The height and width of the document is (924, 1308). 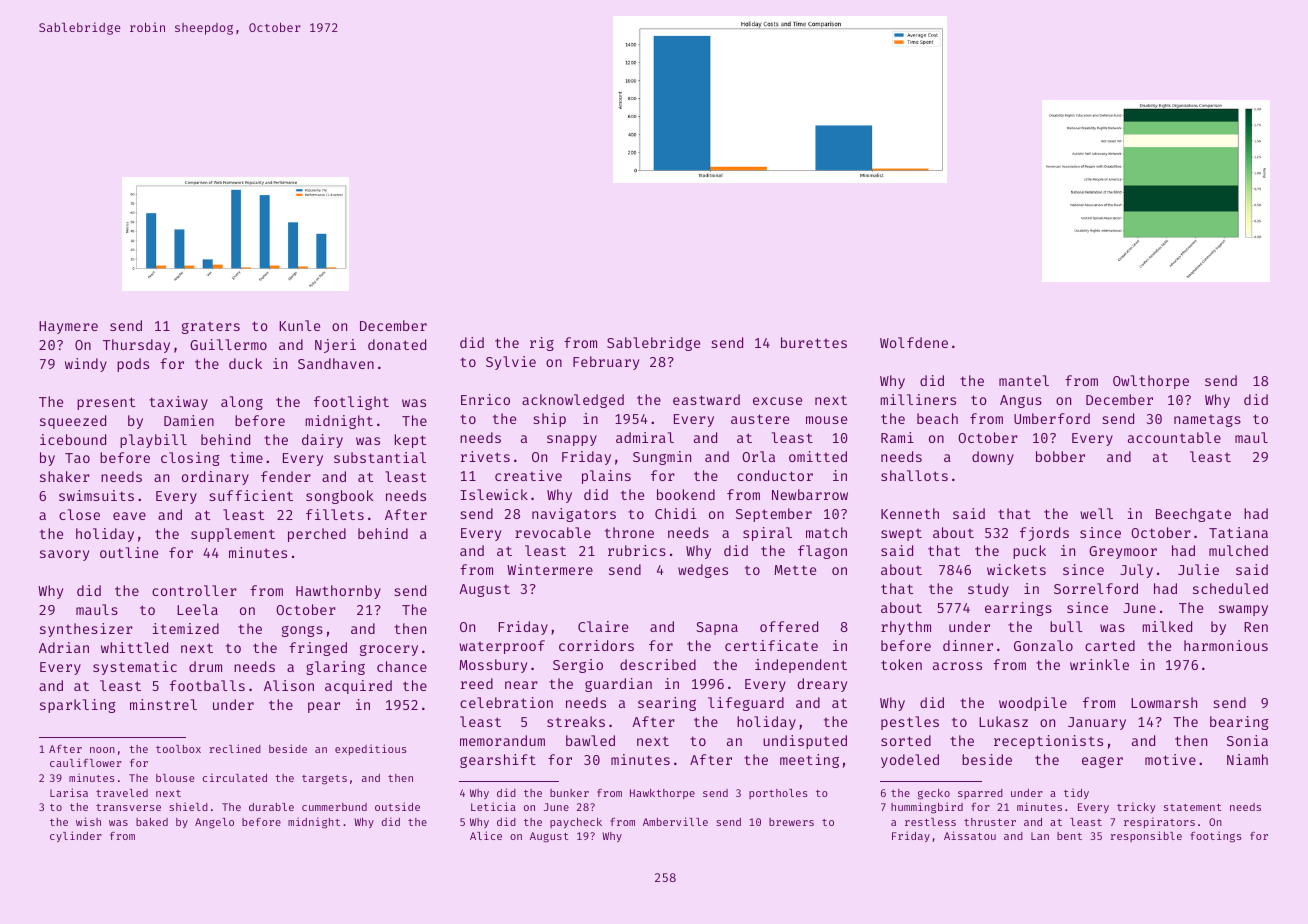 What do you see at coordinates (777, 401) in the document?
I see `excuse` at bounding box center [777, 401].
